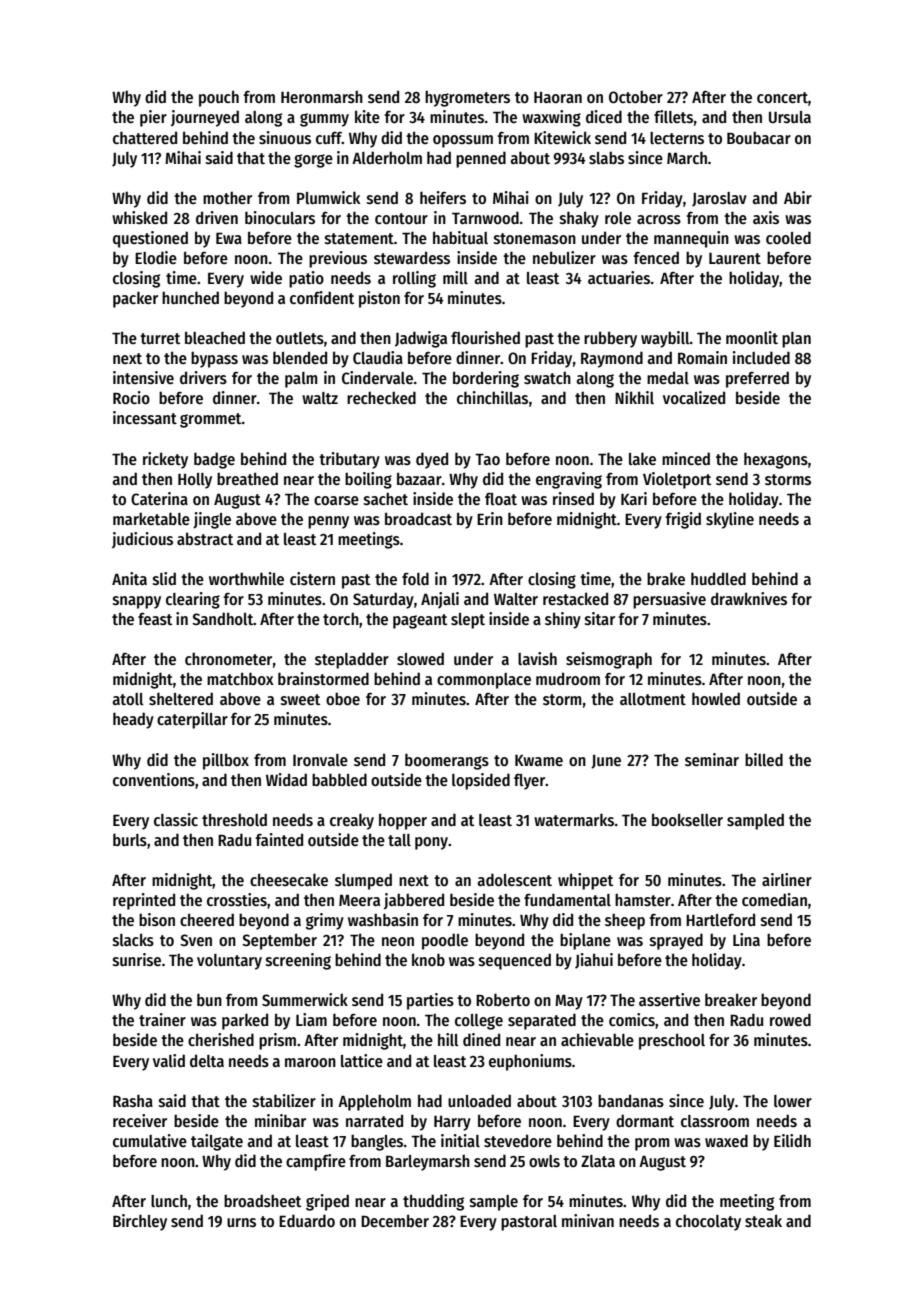 The image size is (924, 1308). Describe the element at coordinates (558, 97) in the page. I see `Haoran` at that location.
